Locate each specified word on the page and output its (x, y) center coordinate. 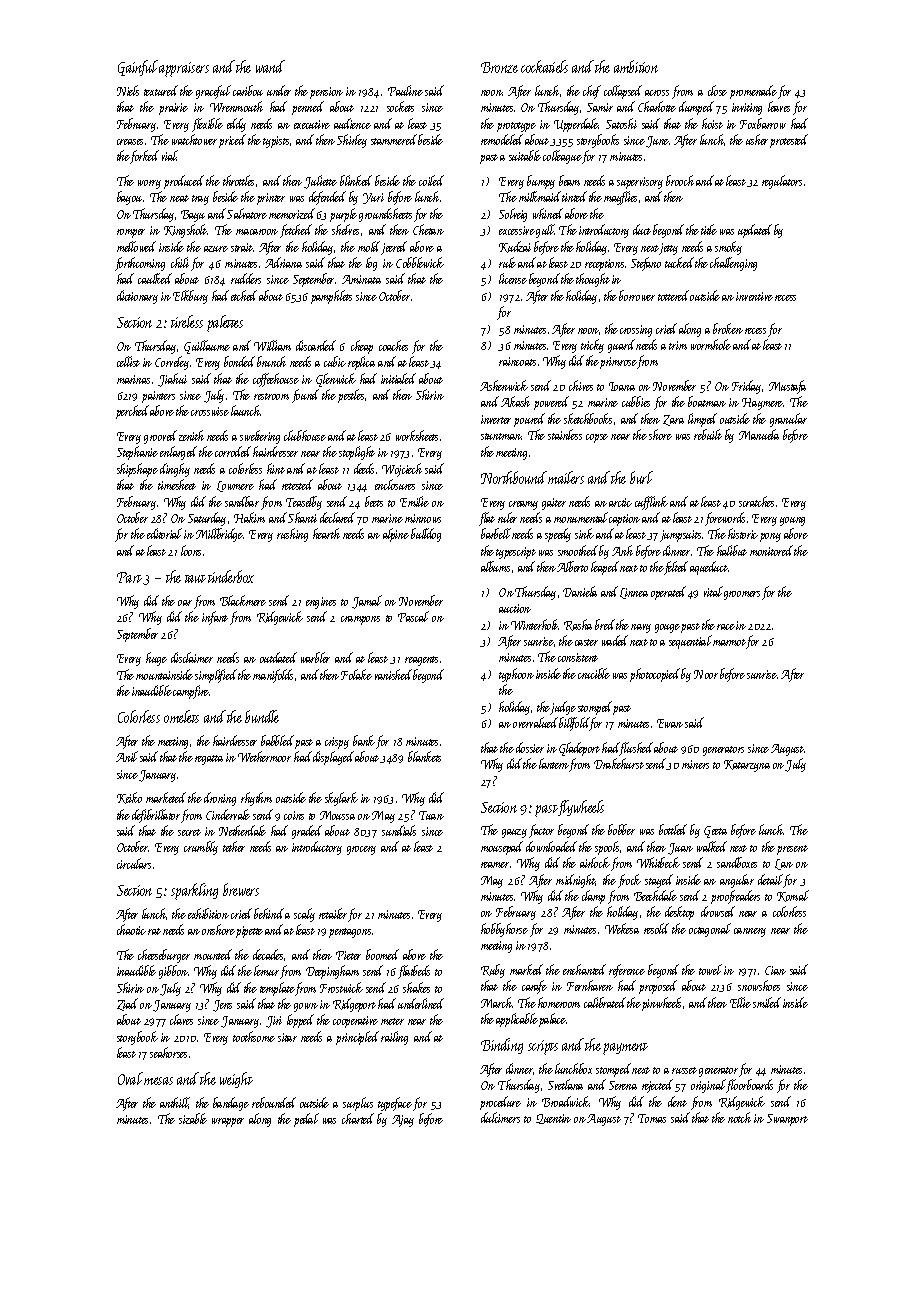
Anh (622, 550)
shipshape (137, 470)
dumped (696, 108)
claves (181, 1019)
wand (270, 66)
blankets (424, 756)
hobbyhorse (504, 930)
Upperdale (576, 125)
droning (220, 799)
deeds (364, 468)
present (792, 850)
